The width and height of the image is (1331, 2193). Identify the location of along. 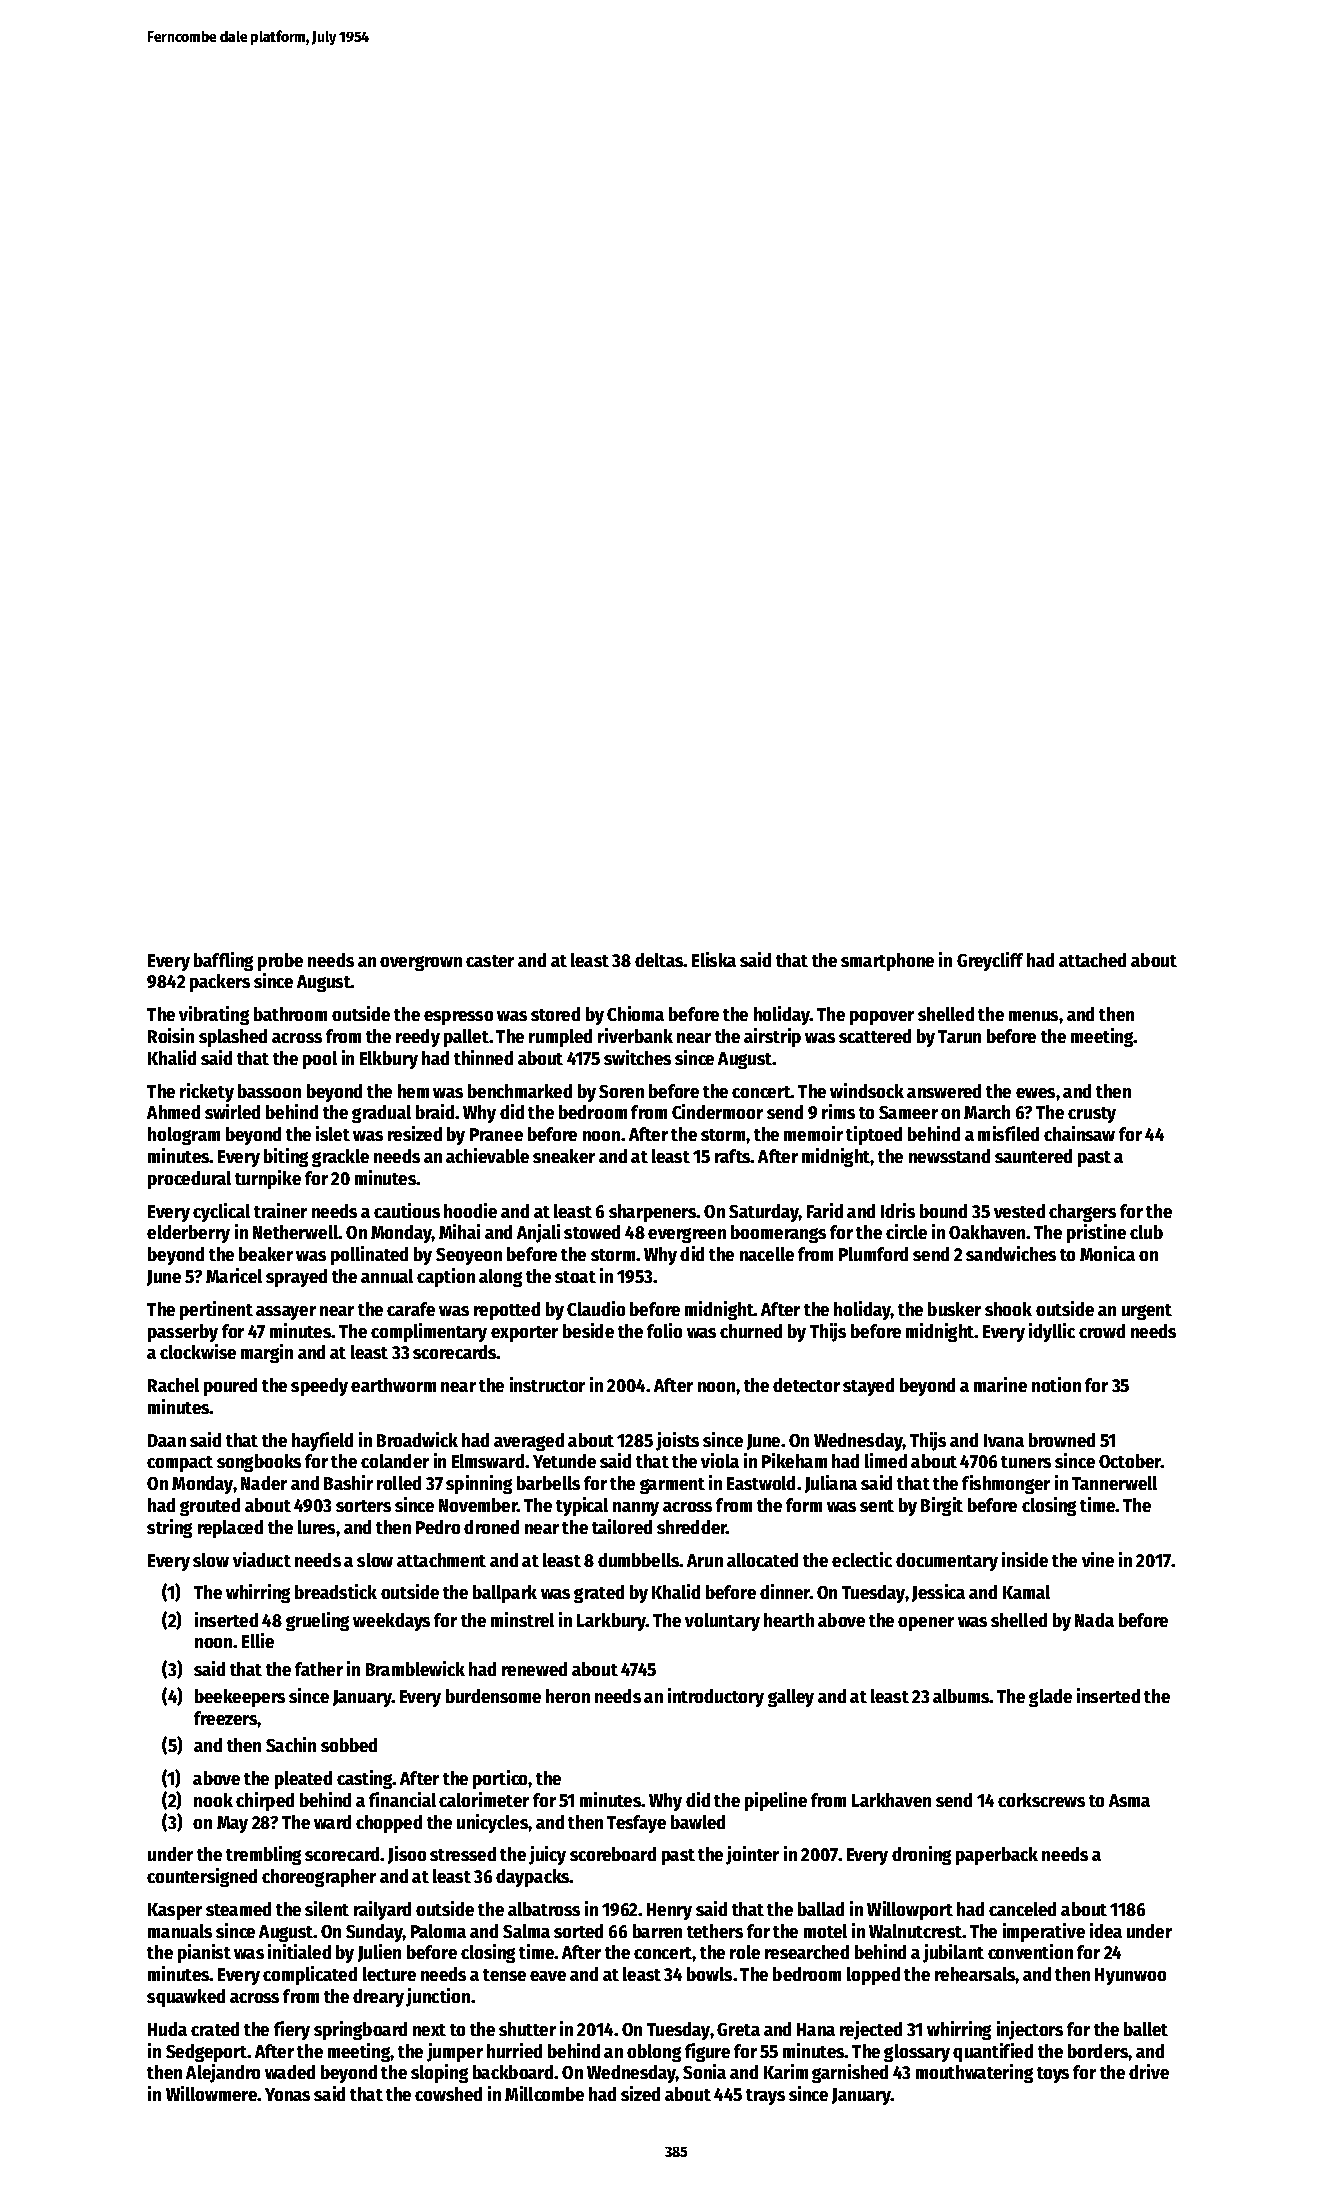
(500, 1278).
